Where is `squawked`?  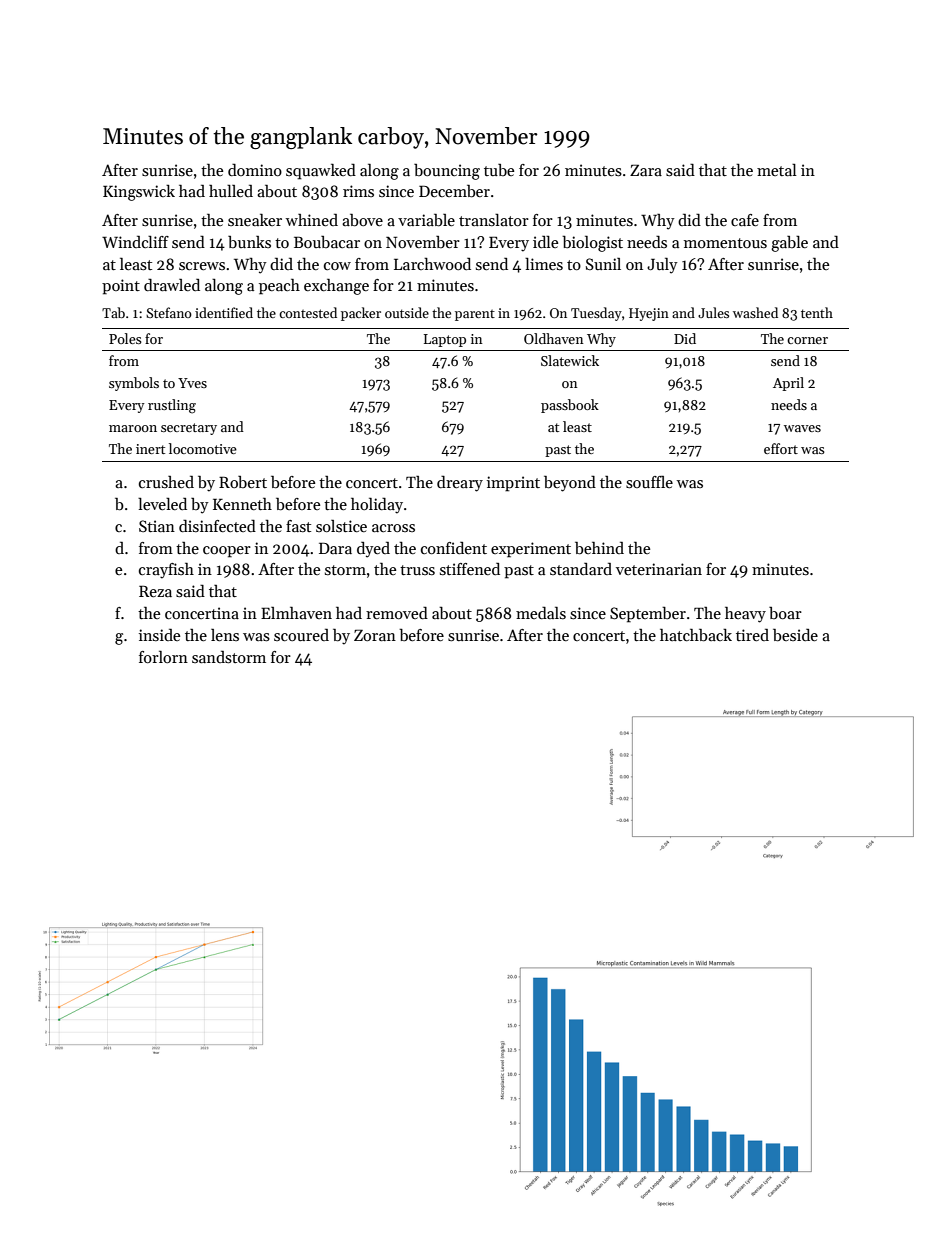
squawked is located at coordinates (321, 172).
